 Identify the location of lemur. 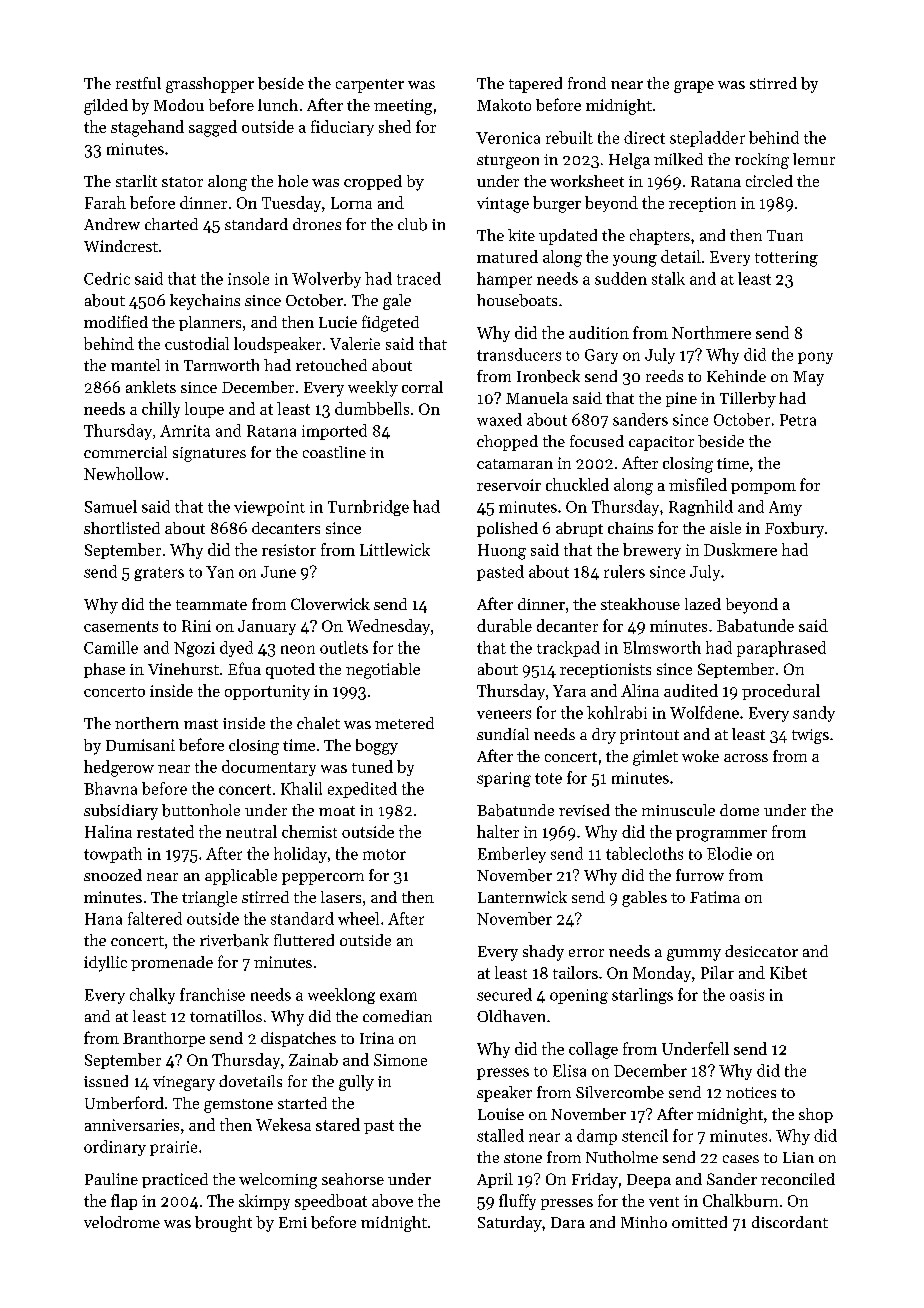
(814, 159).
